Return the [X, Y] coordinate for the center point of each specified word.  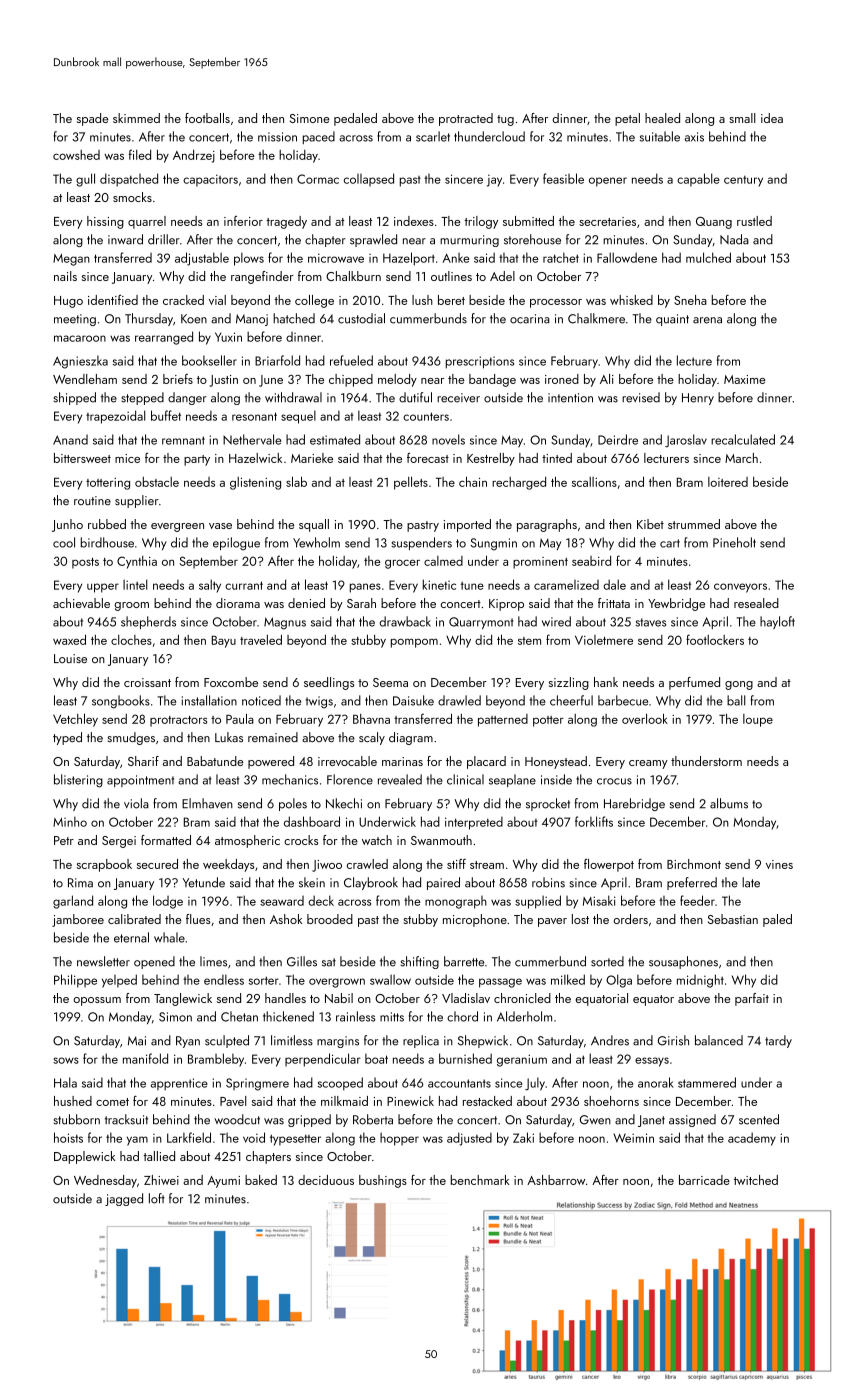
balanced [719, 1040]
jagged [124, 1199]
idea [772, 118]
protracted [466, 119]
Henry [698, 399]
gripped [309, 1120]
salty [210, 586]
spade [92, 119]
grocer [402, 564]
